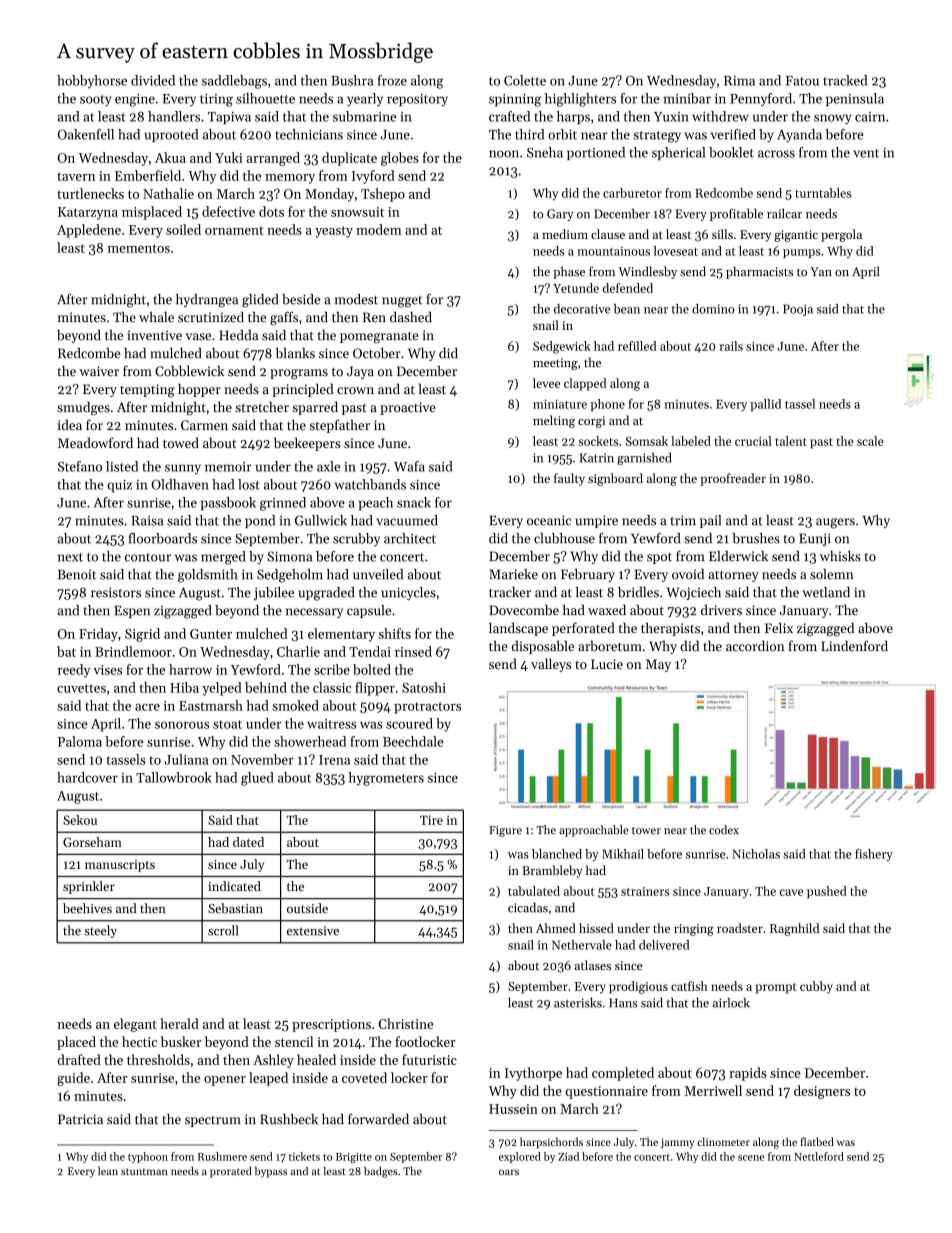 This image has width=952, height=1233. I want to click on prorated, so click(231, 1172).
